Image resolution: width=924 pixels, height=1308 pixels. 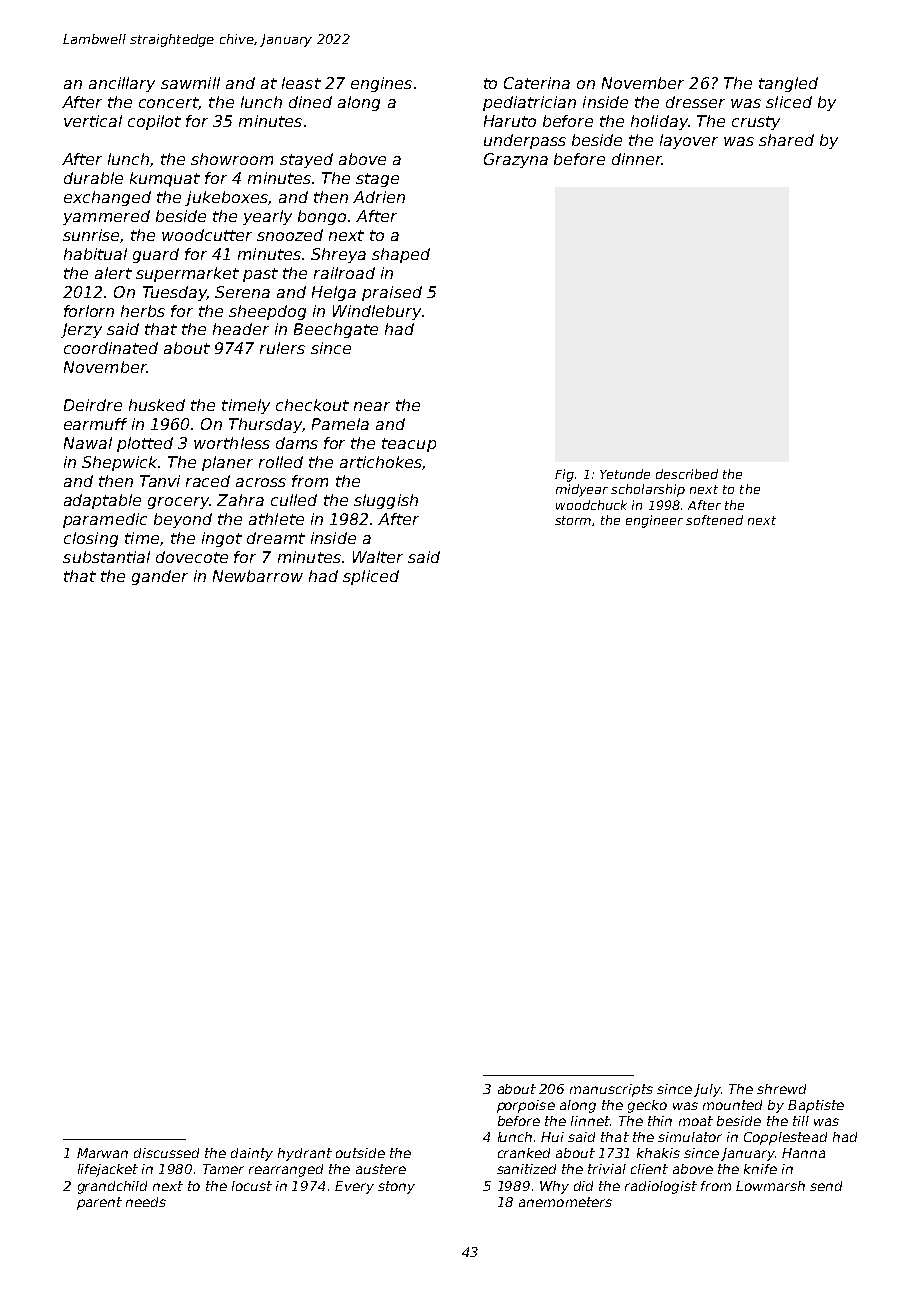 I want to click on stony, so click(x=396, y=1187).
